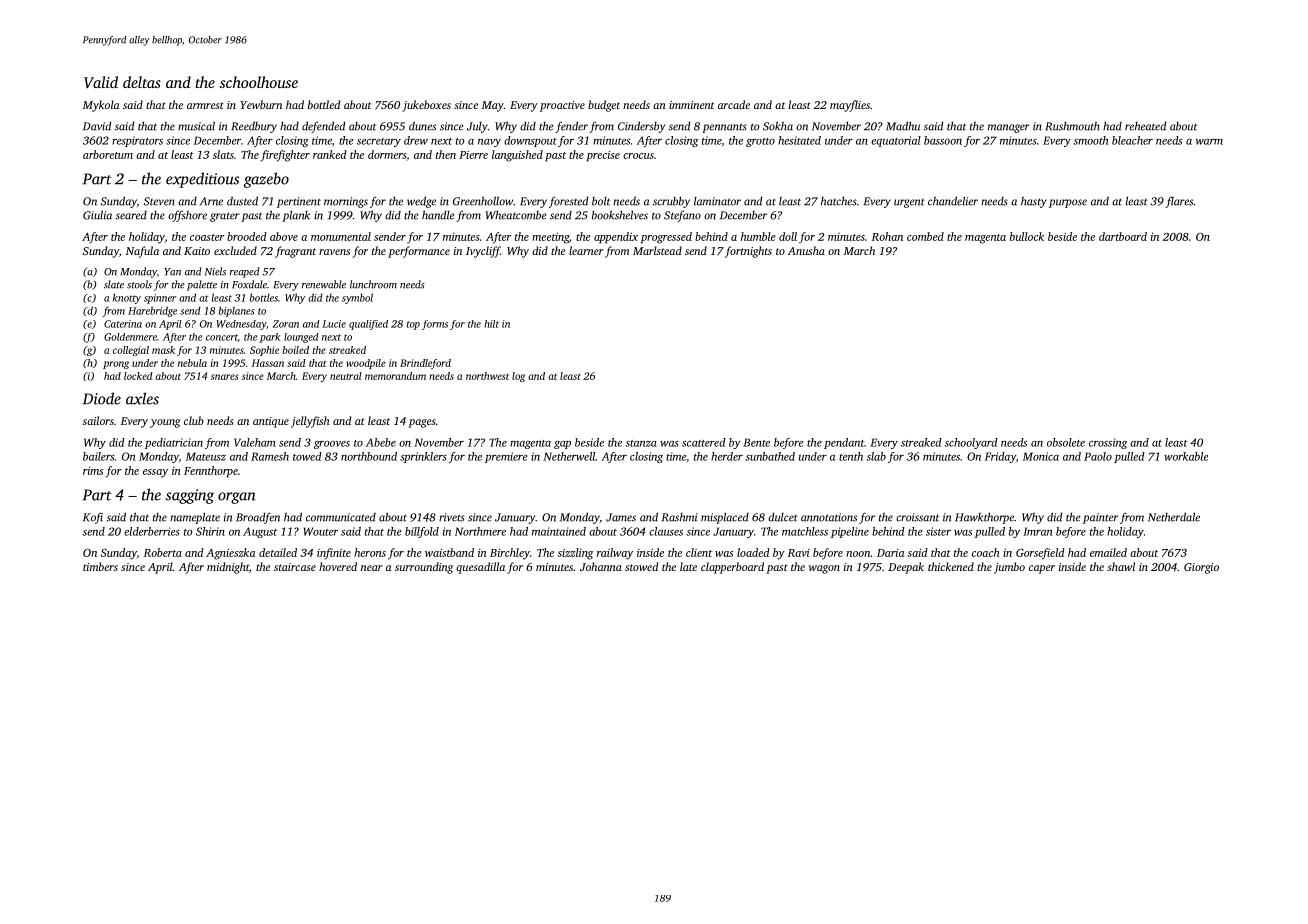 The image size is (1308, 924). What do you see at coordinates (142, 82) in the screenshot?
I see `deltas` at bounding box center [142, 82].
